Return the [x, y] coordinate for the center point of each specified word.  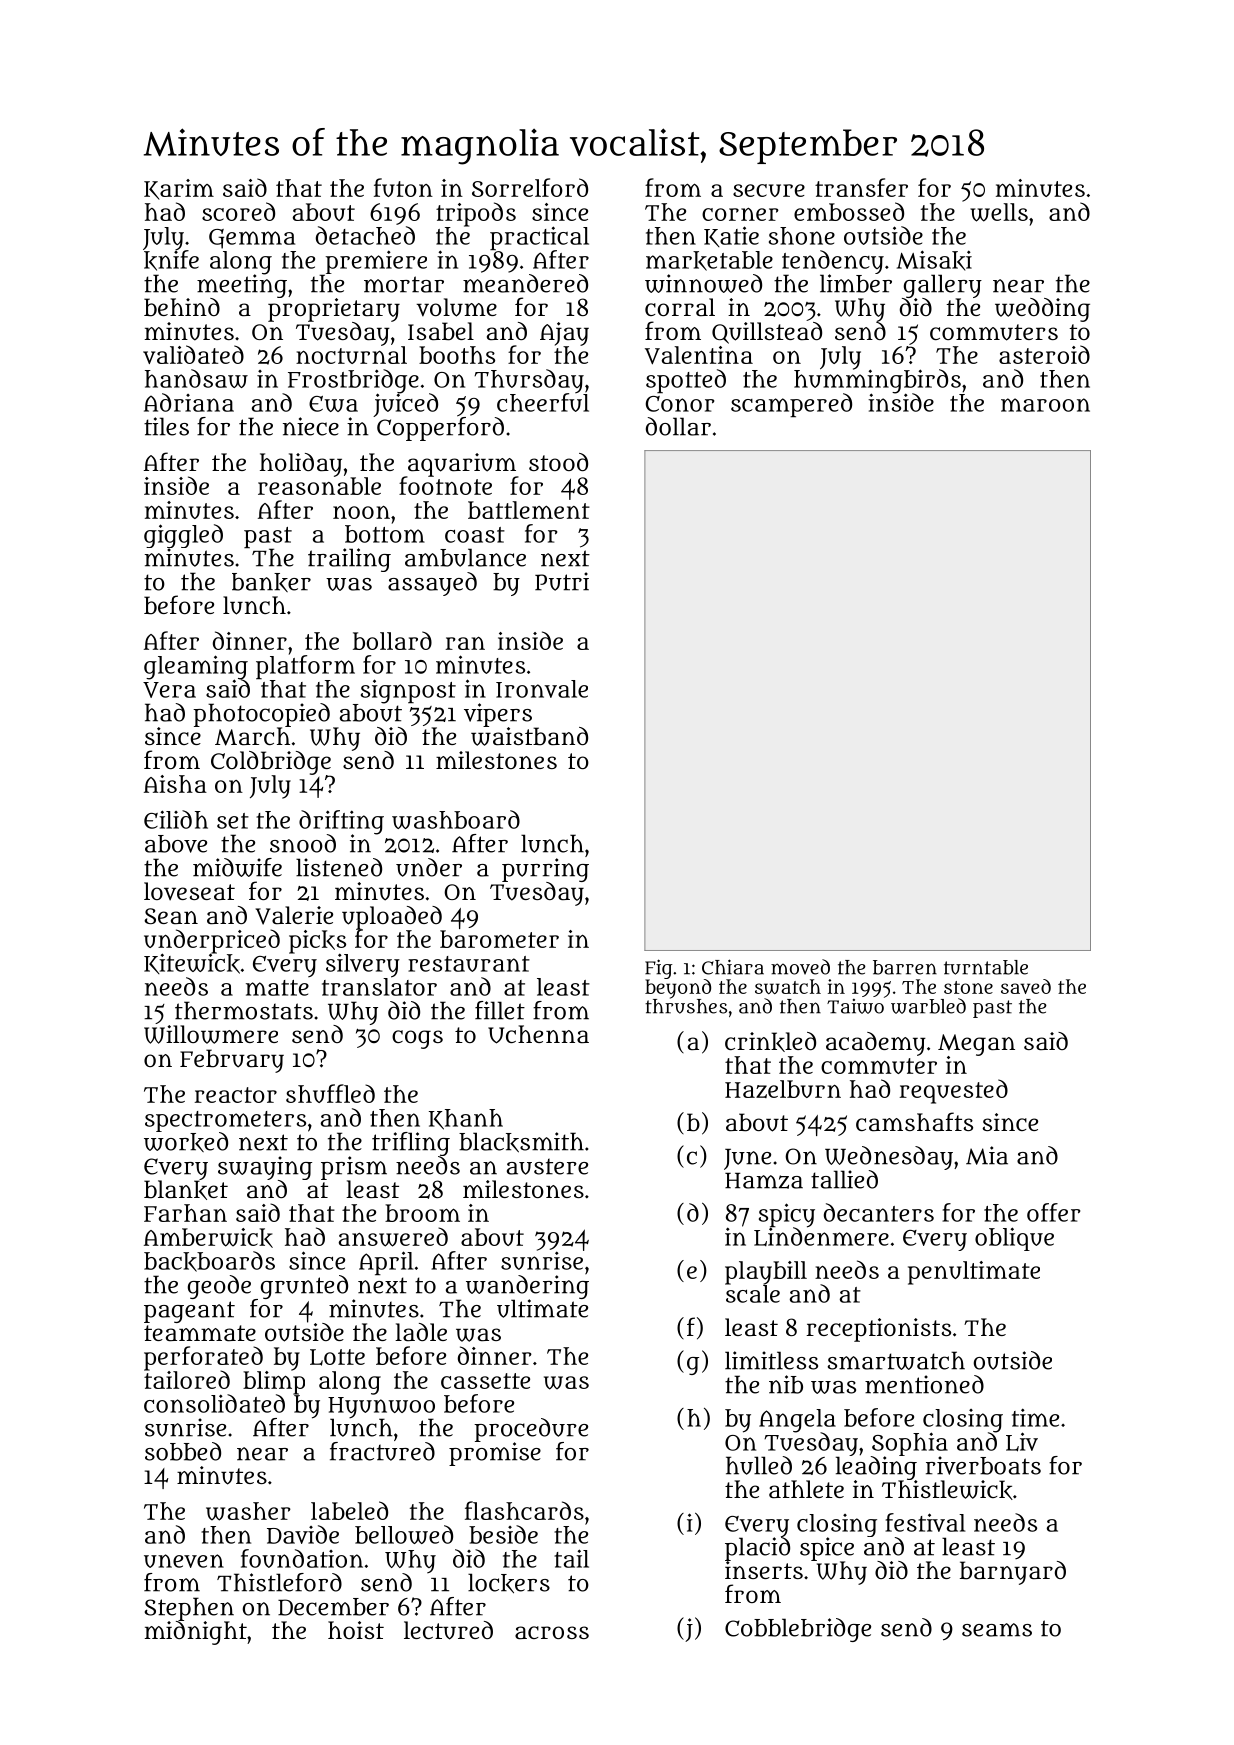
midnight [196, 1633]
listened [339, 867]
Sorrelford [530, 187]
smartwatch [896, 1360]
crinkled [770, 1042]
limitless [771, 1360]
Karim [179, 189]
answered [393, 1237]
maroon [1045, 405]
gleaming [196, 667]
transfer [861, 187]
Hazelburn [783, 1089]
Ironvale [542, 689]
